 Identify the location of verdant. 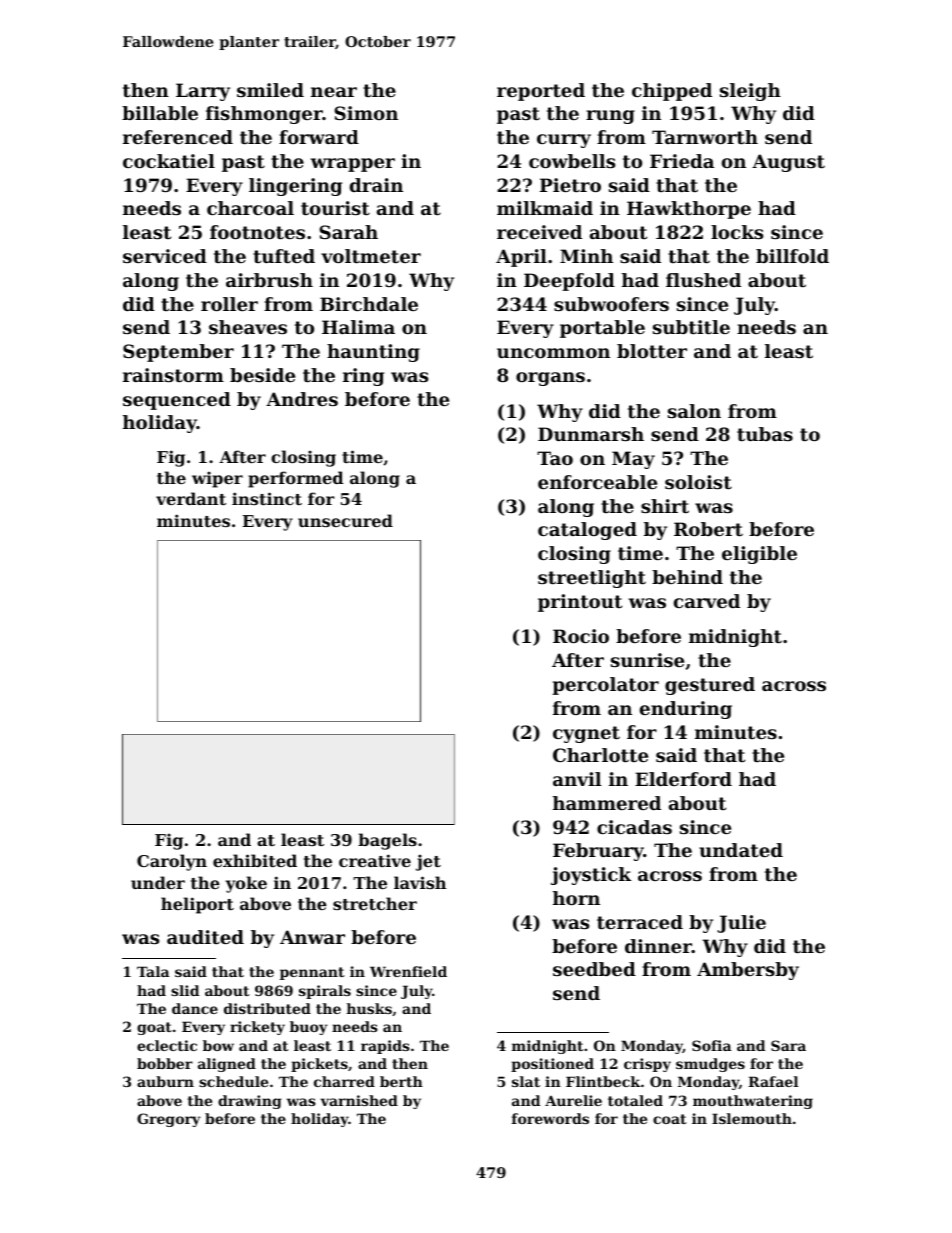
(191, 498).
